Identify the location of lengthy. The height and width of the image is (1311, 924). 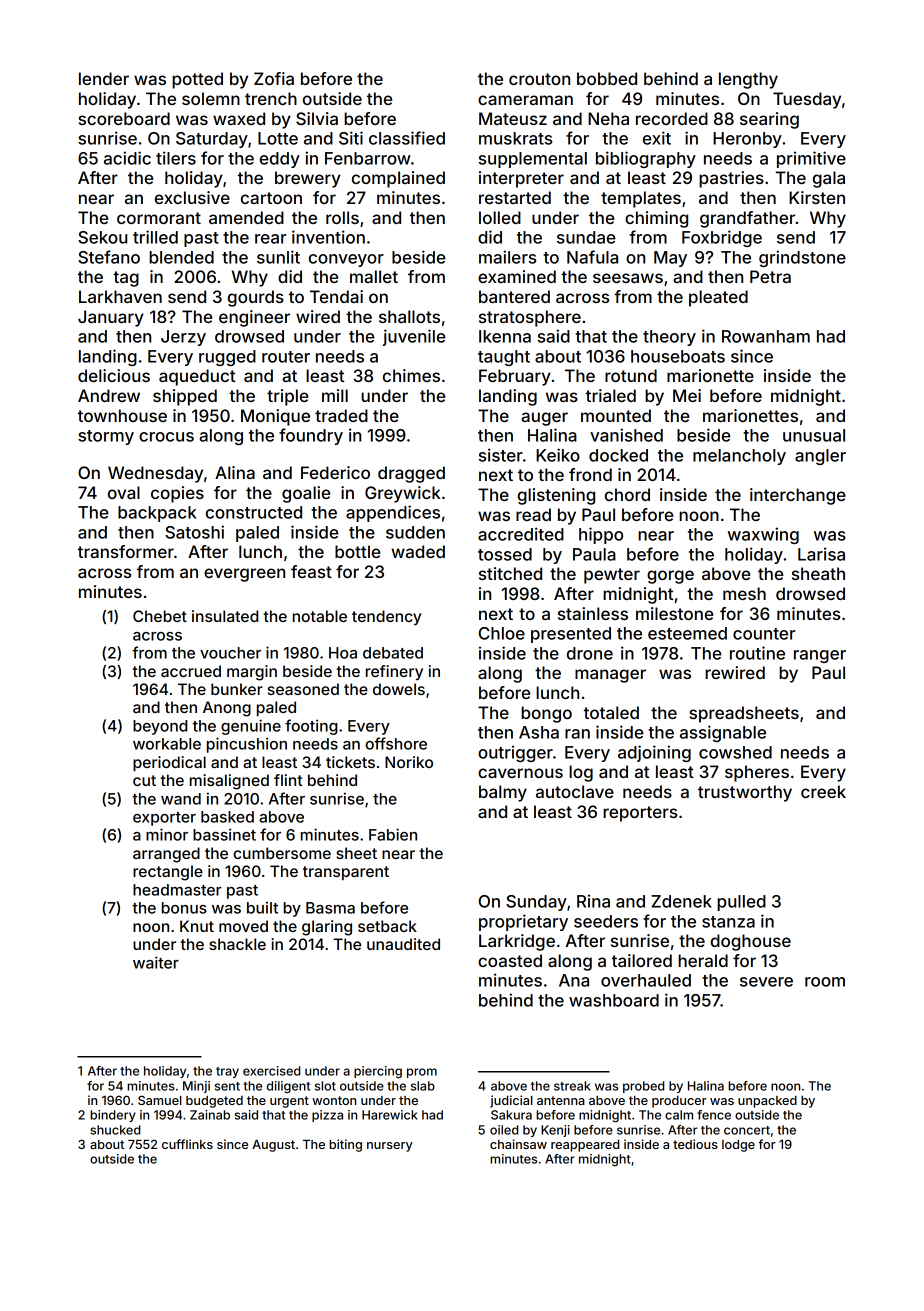
(748, 80).
